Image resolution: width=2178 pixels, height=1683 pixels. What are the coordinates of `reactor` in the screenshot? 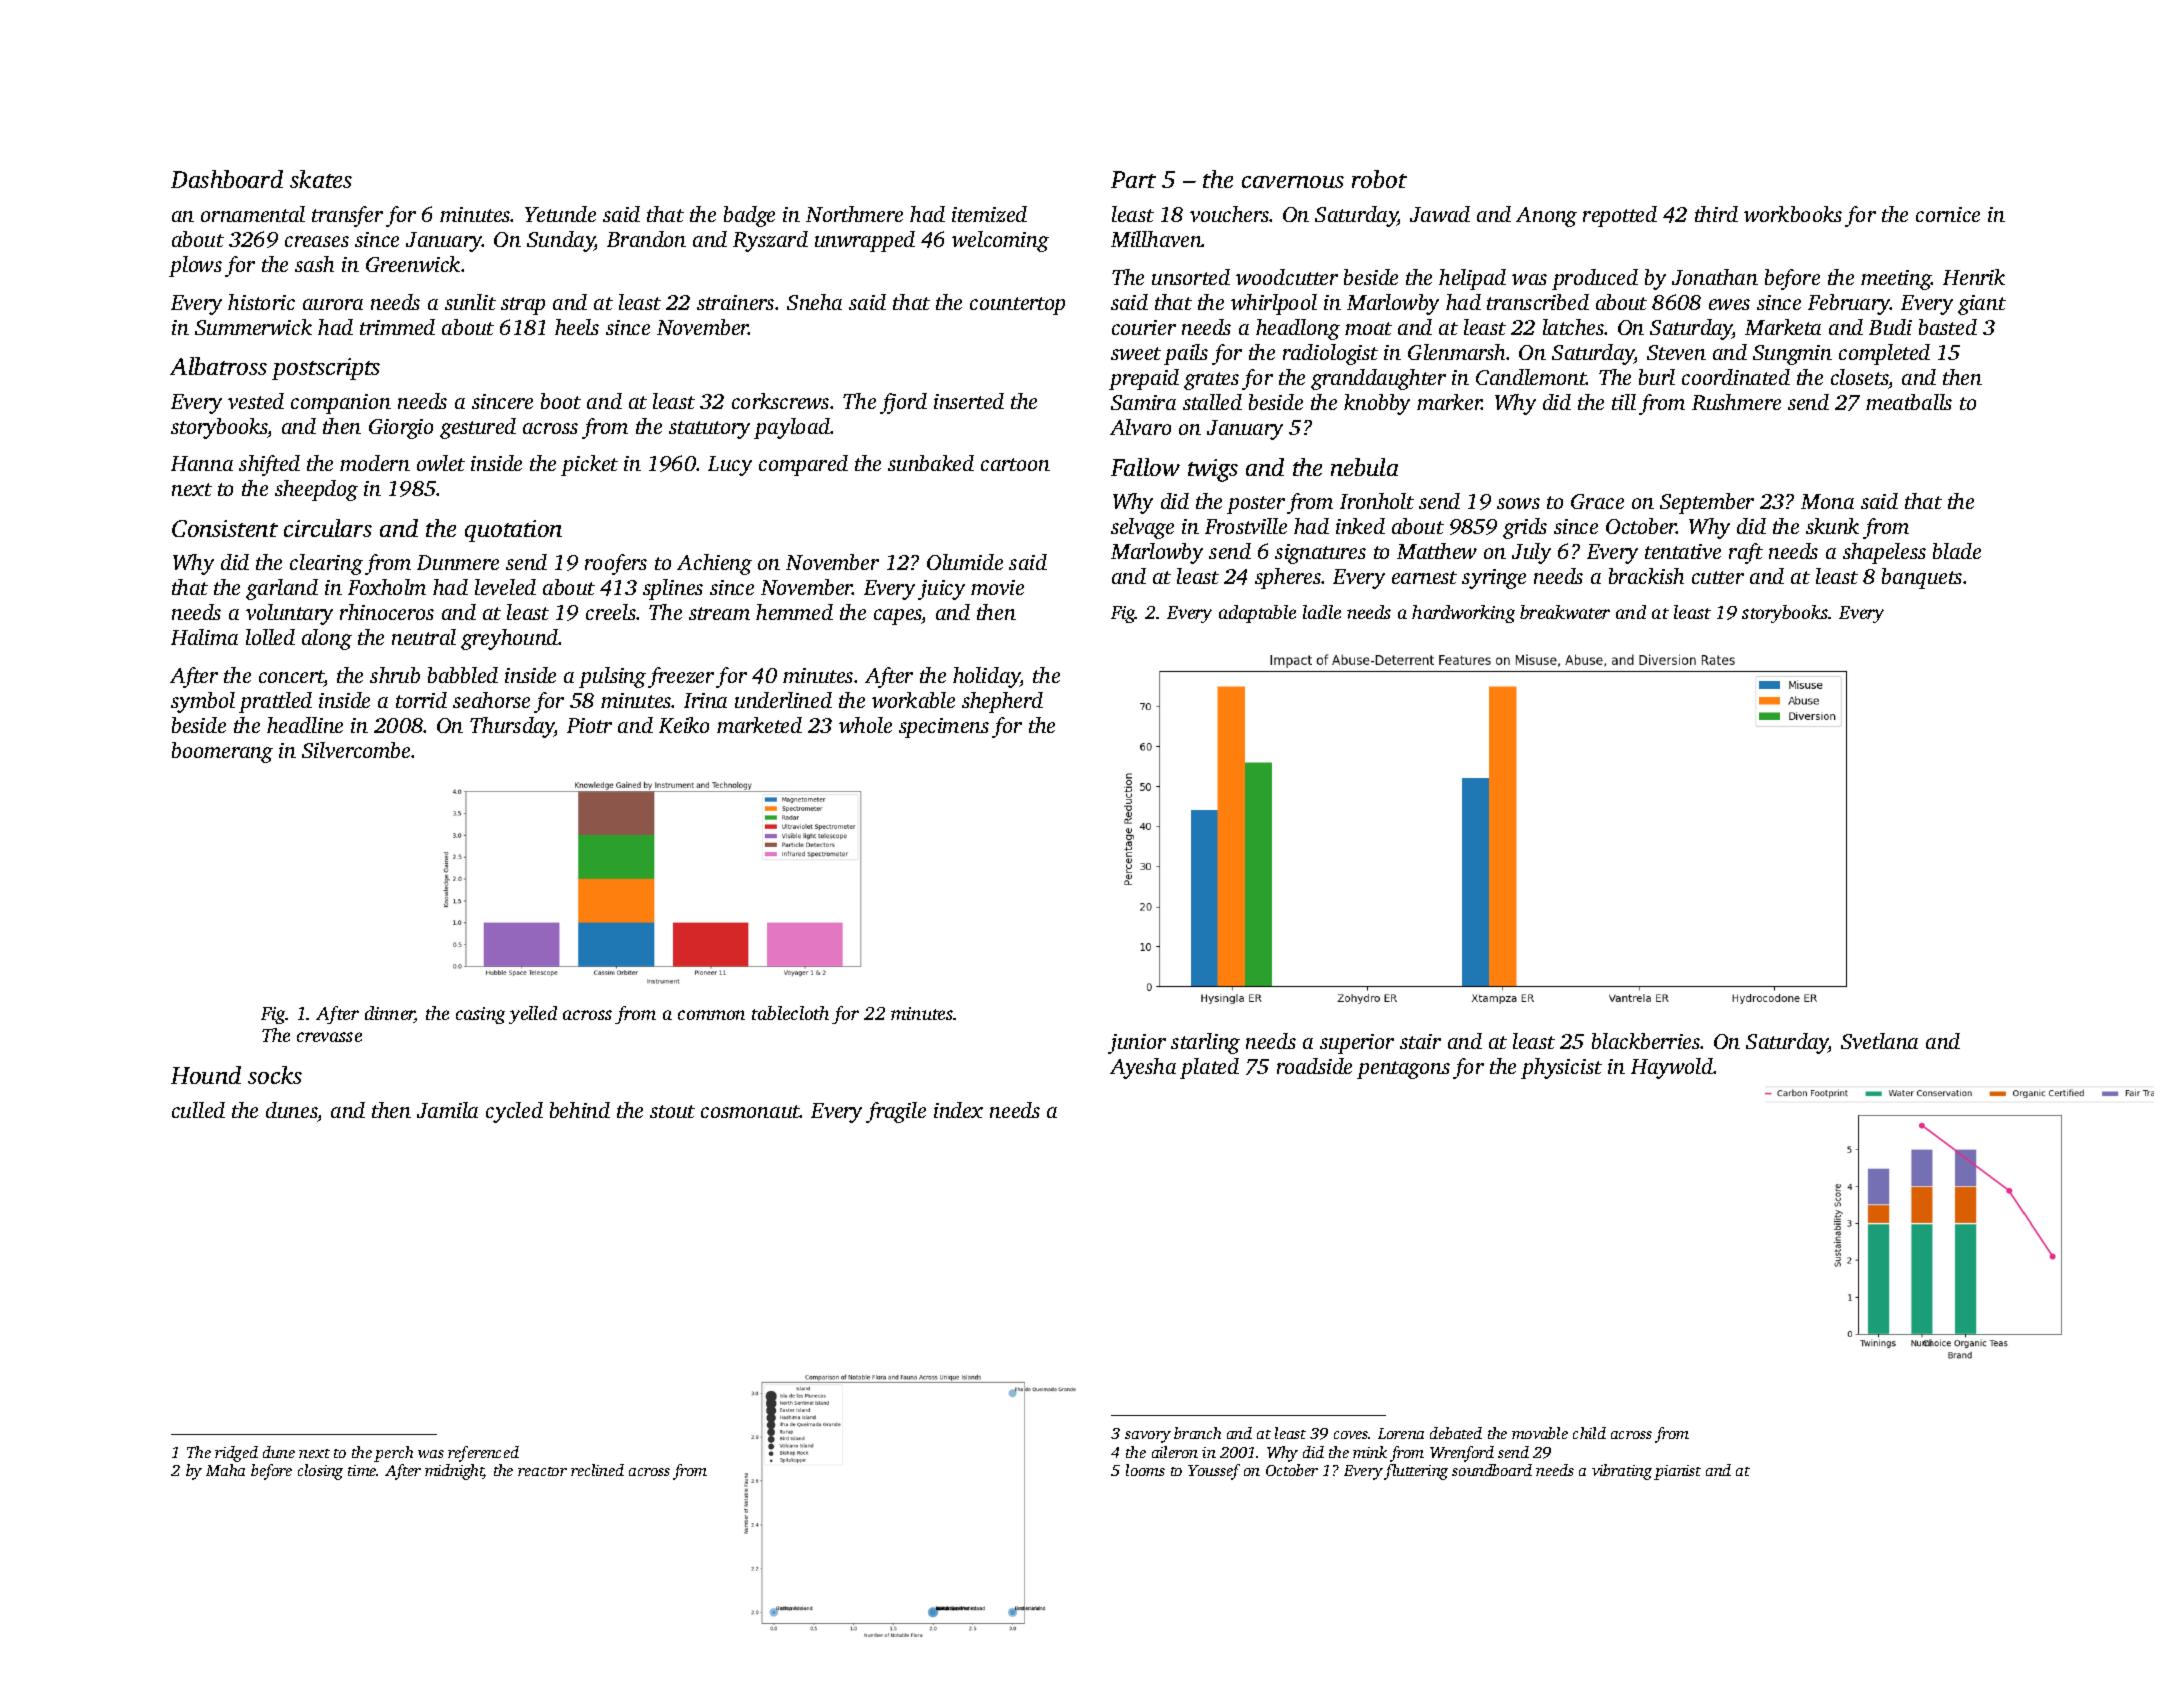 It's located at (542, 1471).
